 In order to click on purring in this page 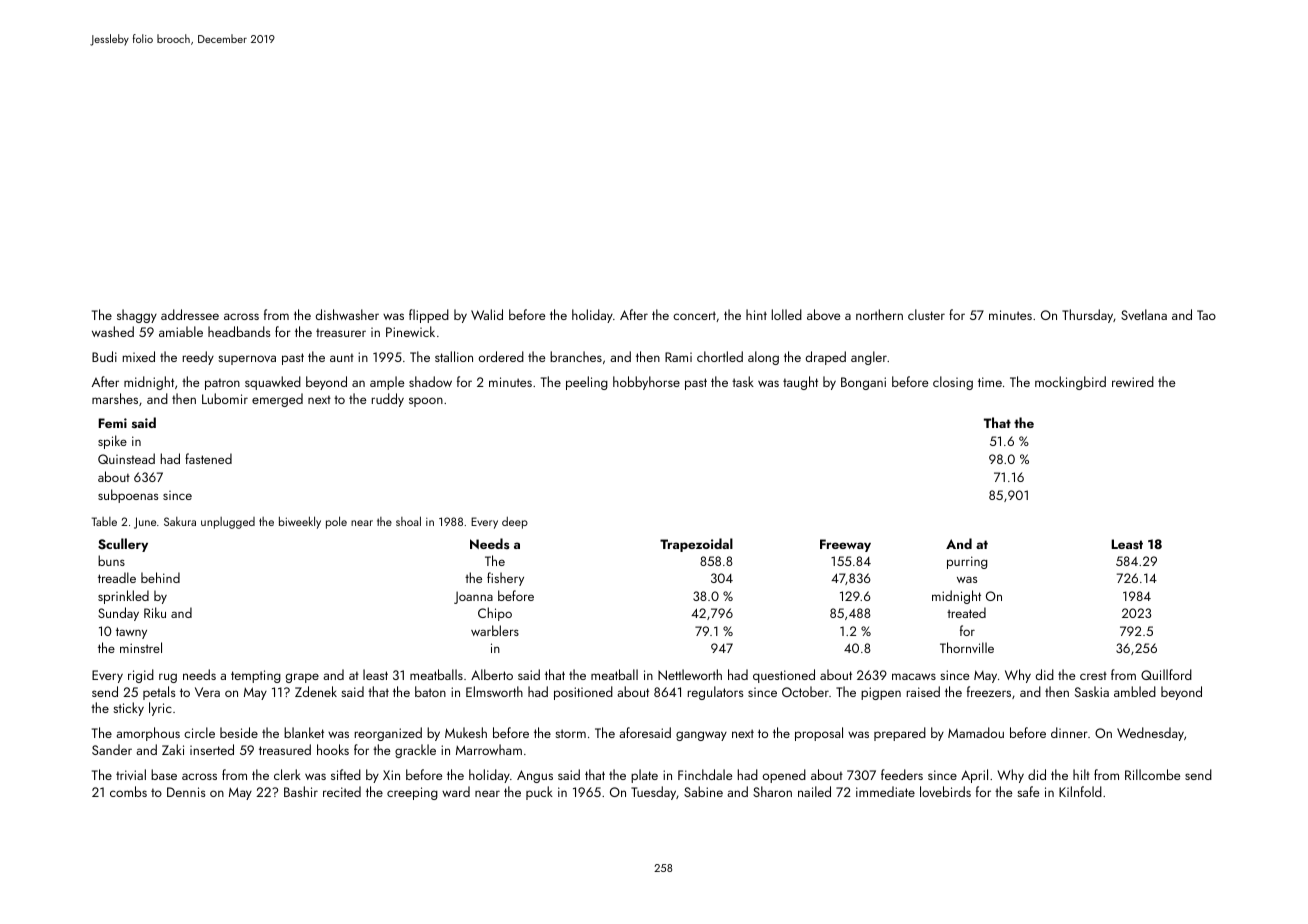, I will do `click(967, 562)`.
